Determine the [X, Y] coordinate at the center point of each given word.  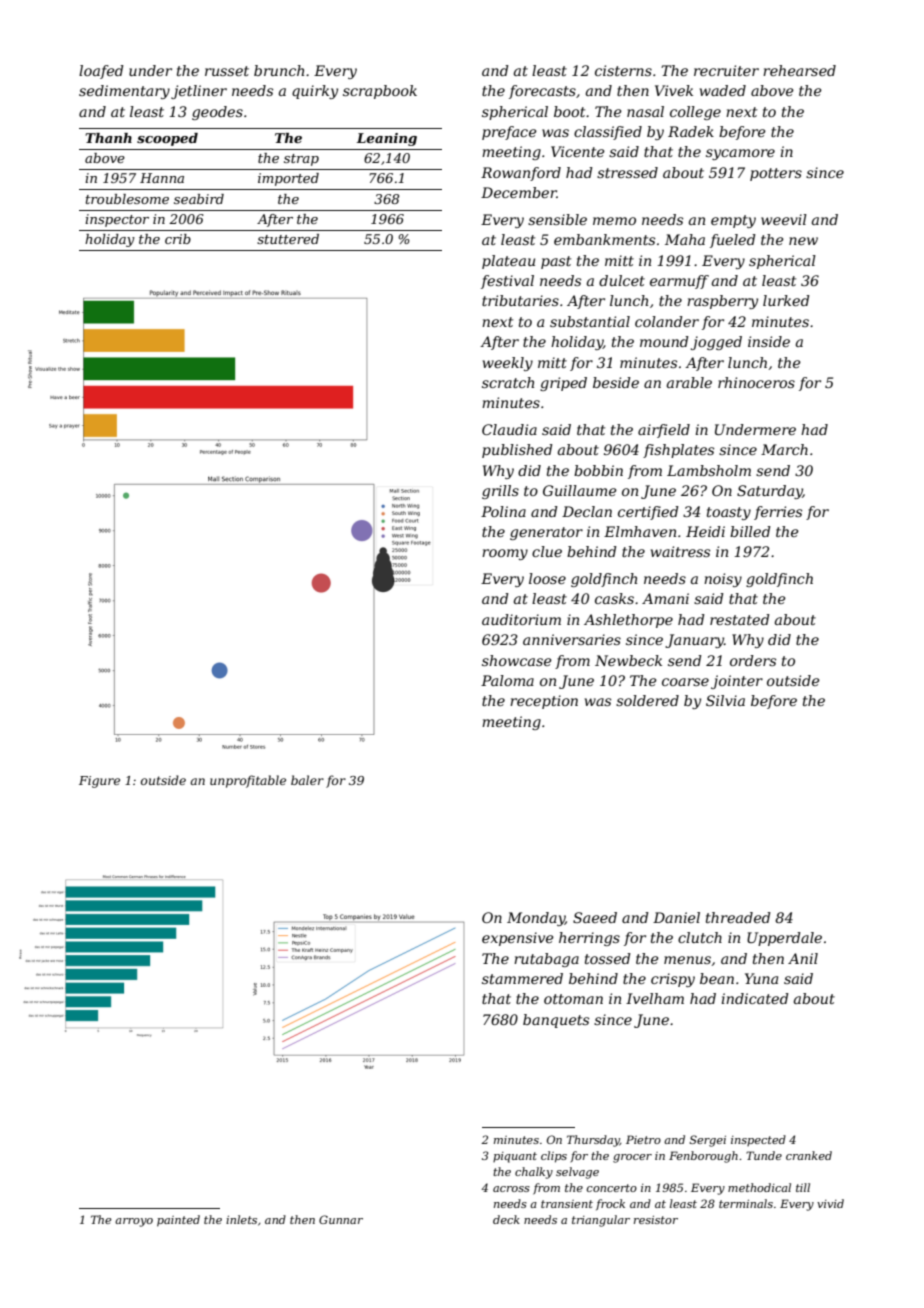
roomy [505, 554]
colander [667, 321]
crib [178, 239]
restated [740, 619]
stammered [522, 978]
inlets [241, 1219]
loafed [101, 72]
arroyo [134, 1222]
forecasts [542, 92]
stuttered [288, 239]
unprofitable [248, 781]
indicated [755, 998]
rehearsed [799, 70]
